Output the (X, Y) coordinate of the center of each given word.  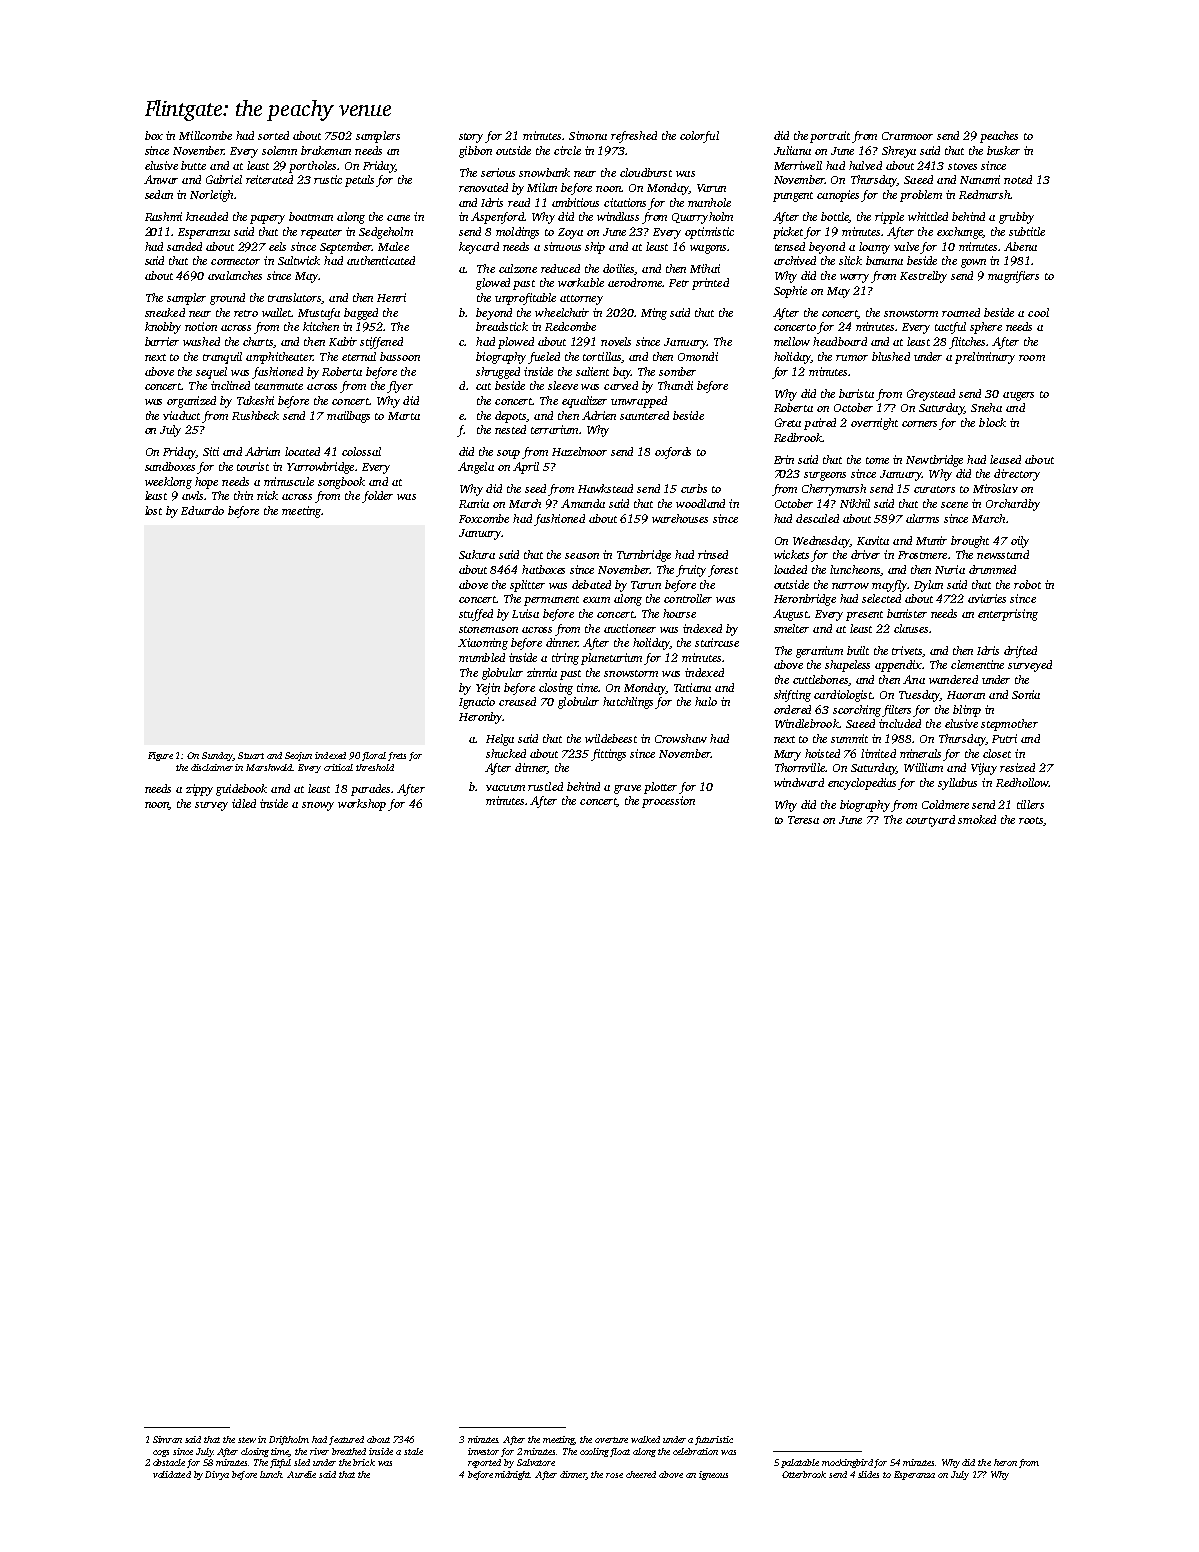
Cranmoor (907, 136)
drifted (1020, 652)
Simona (588, 135)
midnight (513, 1475)
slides (868, 1474)
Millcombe (205, 135)
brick (364, 1462)
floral (374, 756)
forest (723, 571)
